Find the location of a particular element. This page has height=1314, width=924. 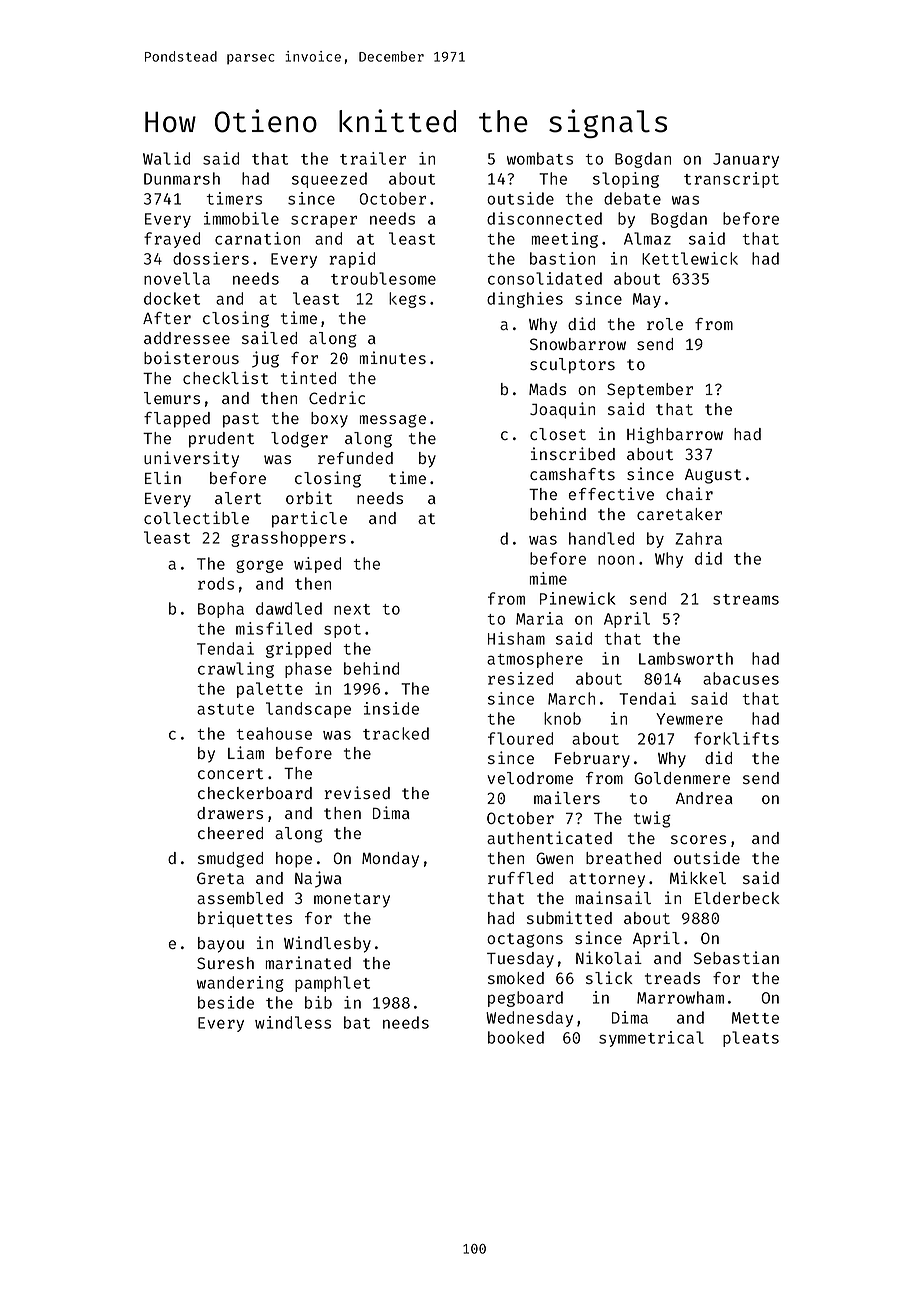

monetary is located at coordinates (352, 900).
